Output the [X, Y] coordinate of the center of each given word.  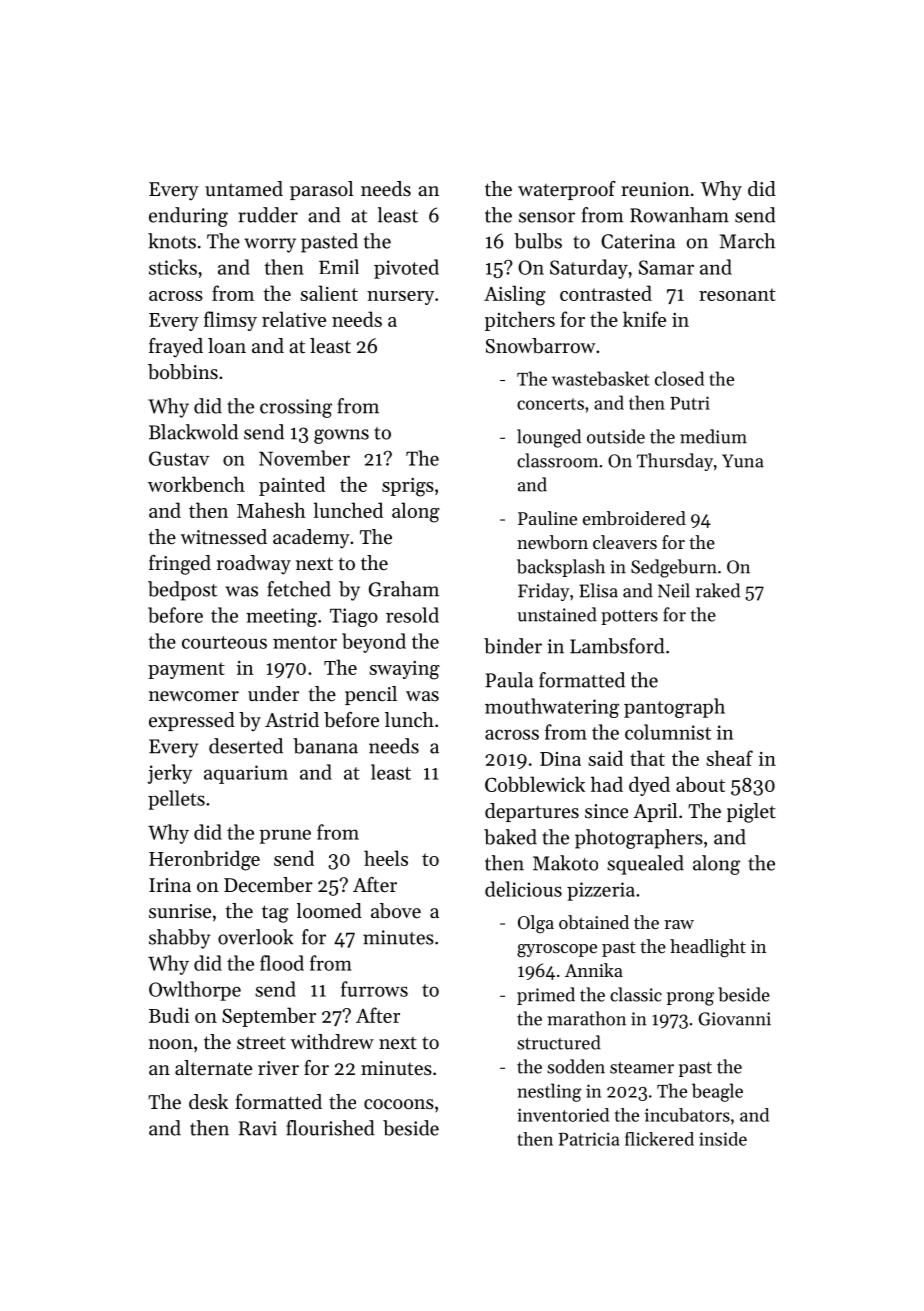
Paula [509, 680]
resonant [737, 294]
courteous [224, 642]
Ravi [258, 1128]
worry [270, 245]
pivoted [406, 269]
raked [718, 590]
